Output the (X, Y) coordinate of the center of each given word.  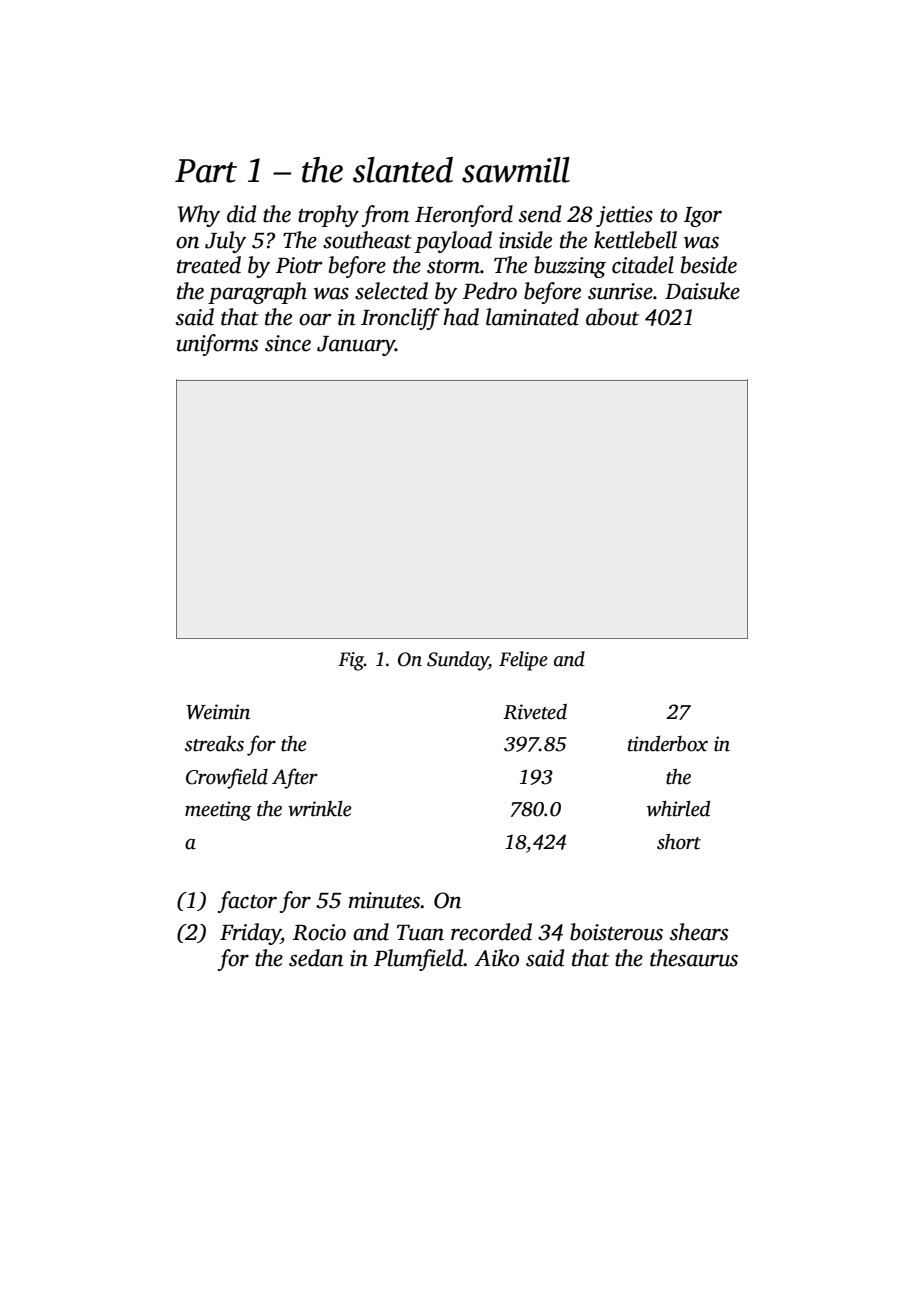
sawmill (516, 170)
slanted (403, 170)
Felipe (523, 661)
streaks (214, 744)
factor (247, 902)
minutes (384, 900)
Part (206, 171)
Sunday (458, 661)
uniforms (217, 345)
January (356, 346)
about (612, 317)
